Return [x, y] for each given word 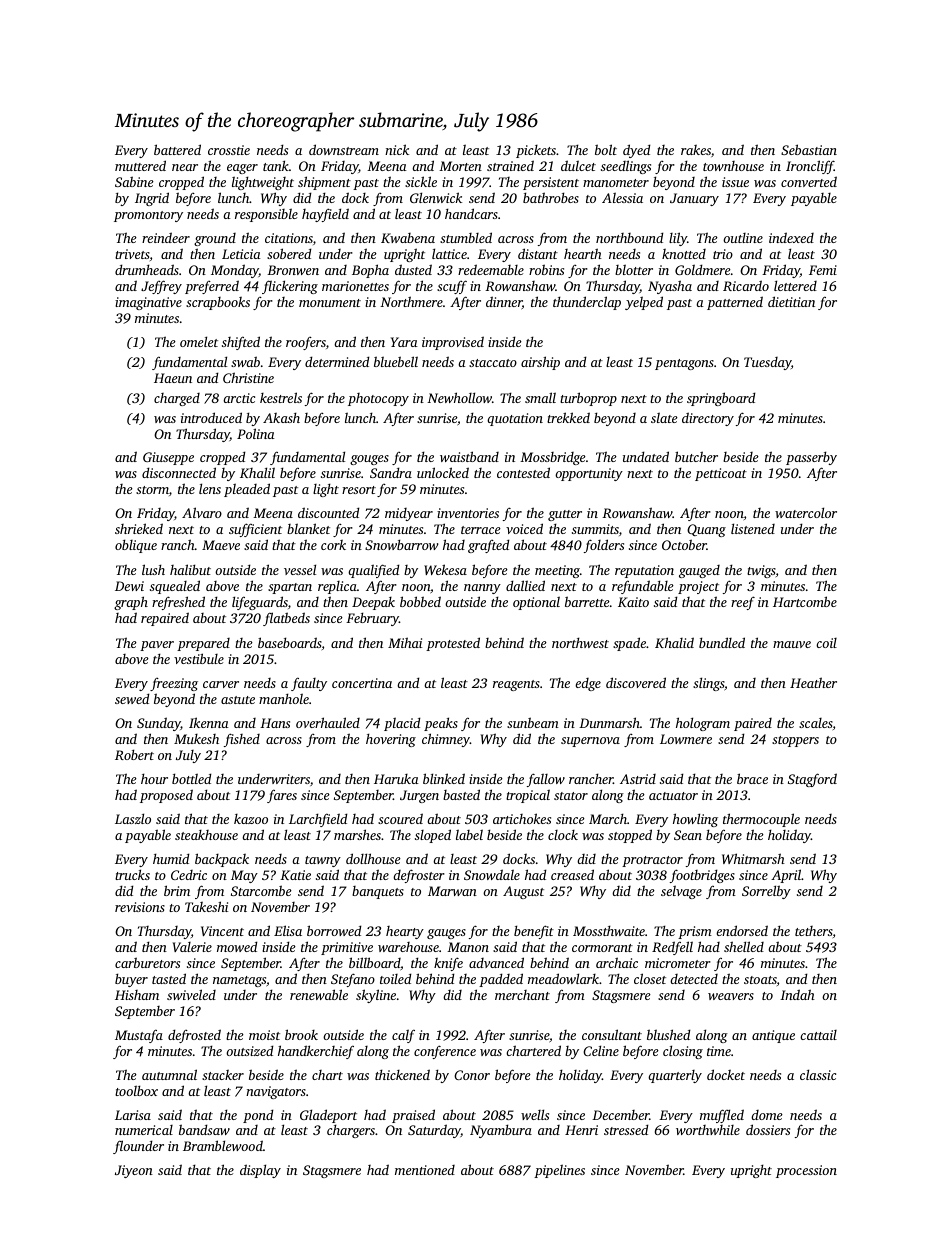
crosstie [229, 150]
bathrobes [551, 197]
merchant [522, 995]
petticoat [721, 474]
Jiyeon [134, 1171]
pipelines [559, 1171]
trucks [132, 874]
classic [818, 1074]
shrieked [139, 528]
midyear [409, 514]
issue [735, 182]
